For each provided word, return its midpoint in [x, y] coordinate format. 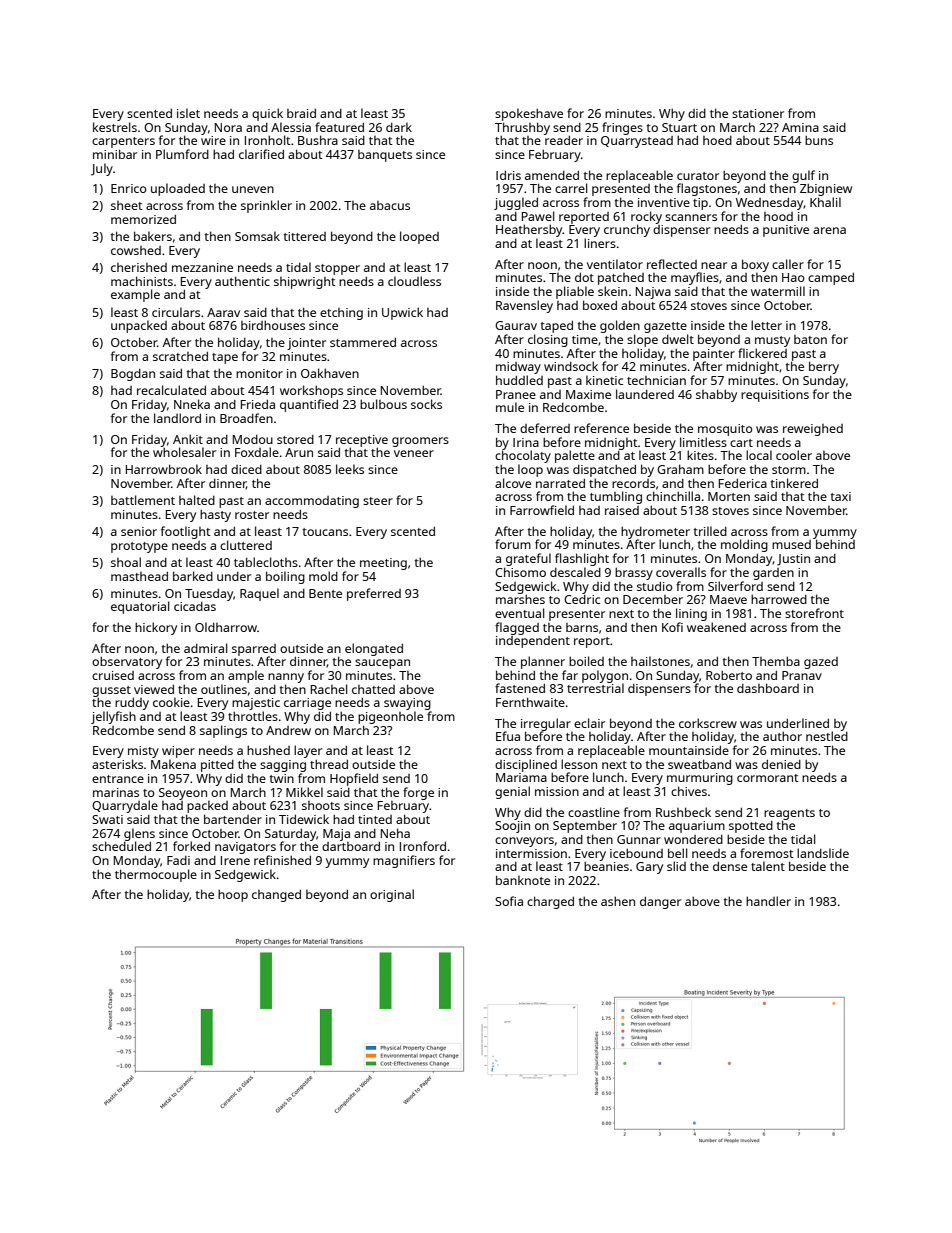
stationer [758, 113]
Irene [235, 860]
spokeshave [529, 114]
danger [660, 903]
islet [188, 113]
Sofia [509, 901]
